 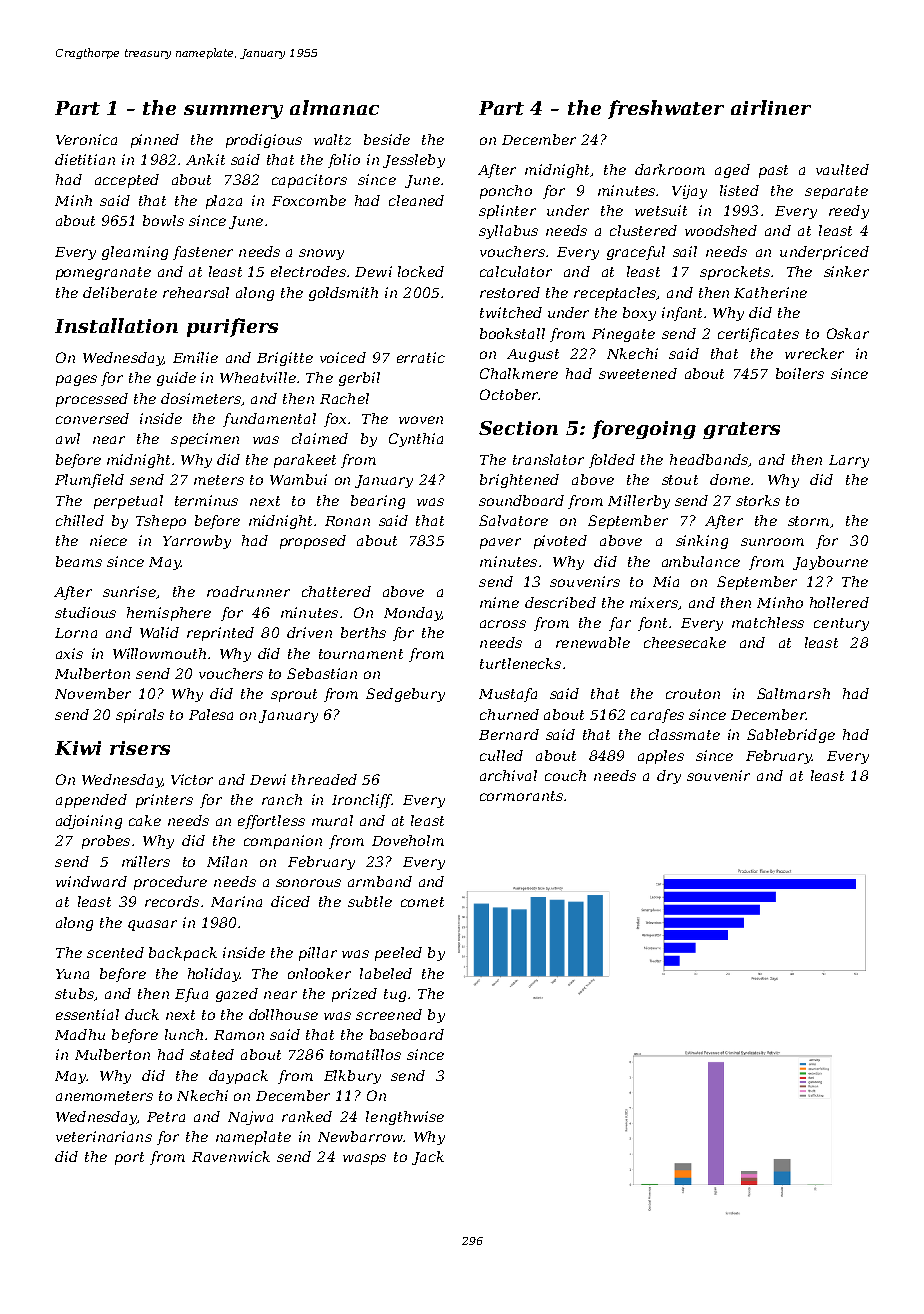 What do you see at coordinates (669, 777) in the screenshot?
I see `dry` at bounding box center [669, 777].
